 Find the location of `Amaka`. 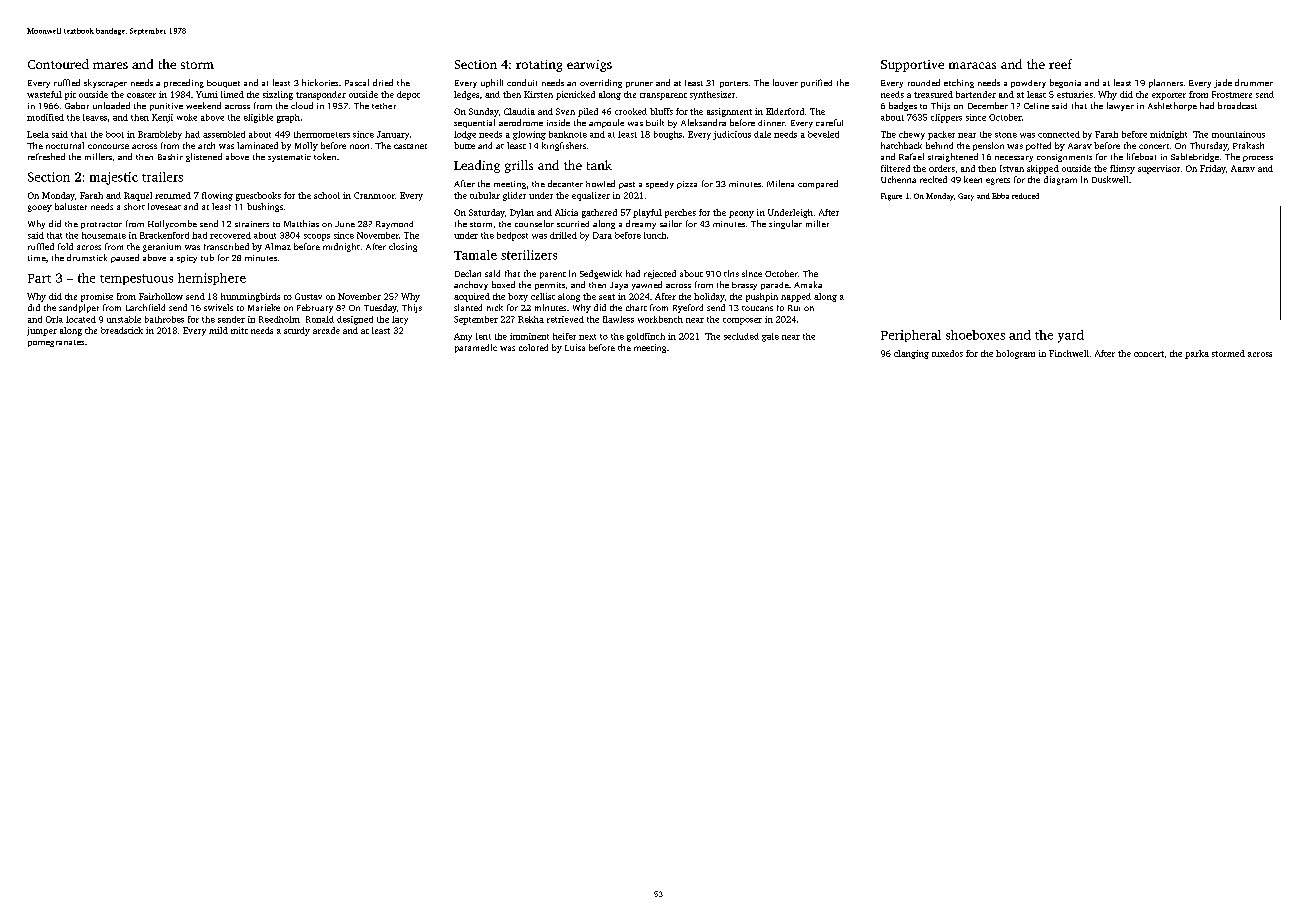

Amaka is located at coordinates (808, 284).
